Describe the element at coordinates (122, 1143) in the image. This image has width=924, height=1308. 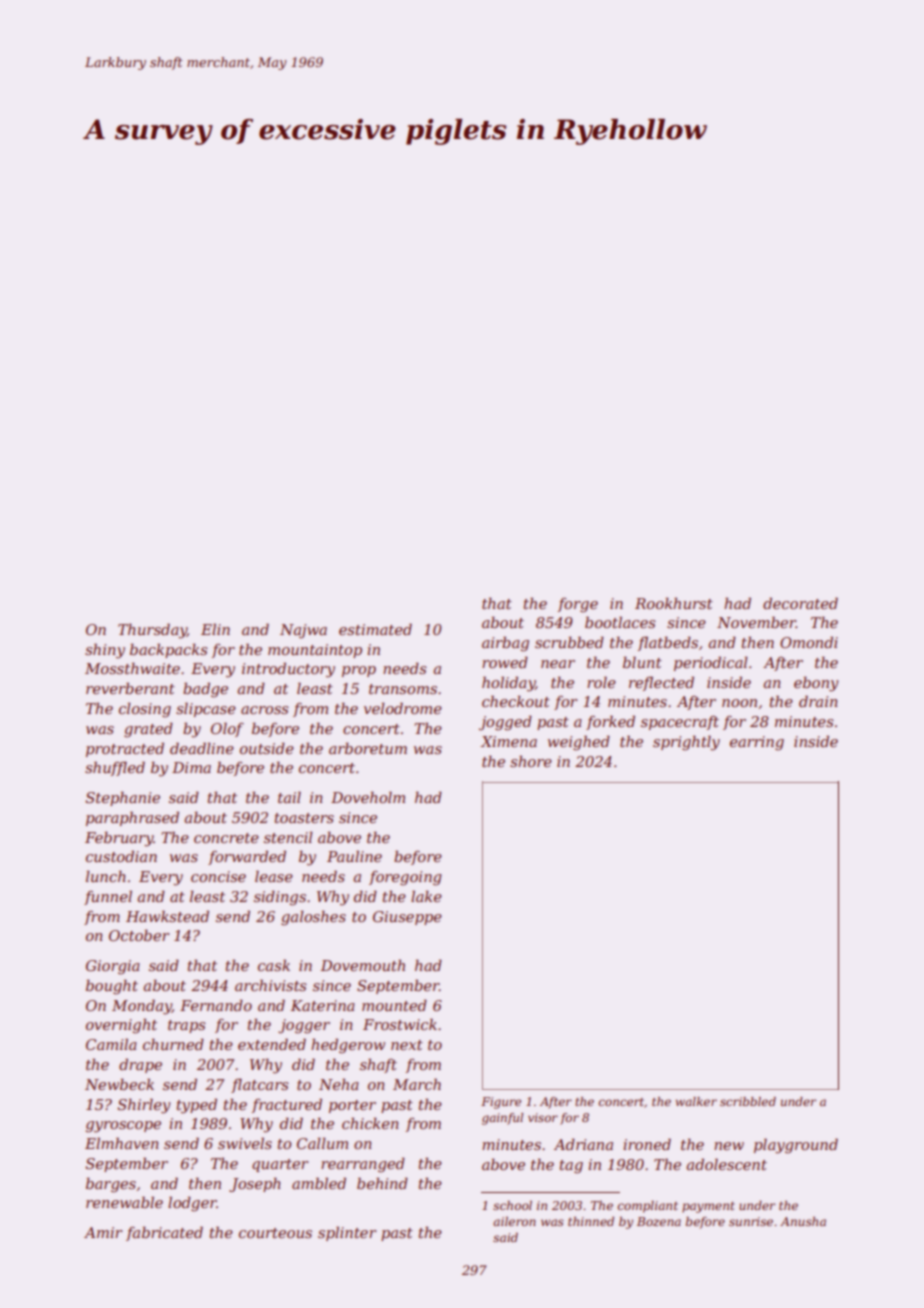
I see `Elmhaven` at that location.
